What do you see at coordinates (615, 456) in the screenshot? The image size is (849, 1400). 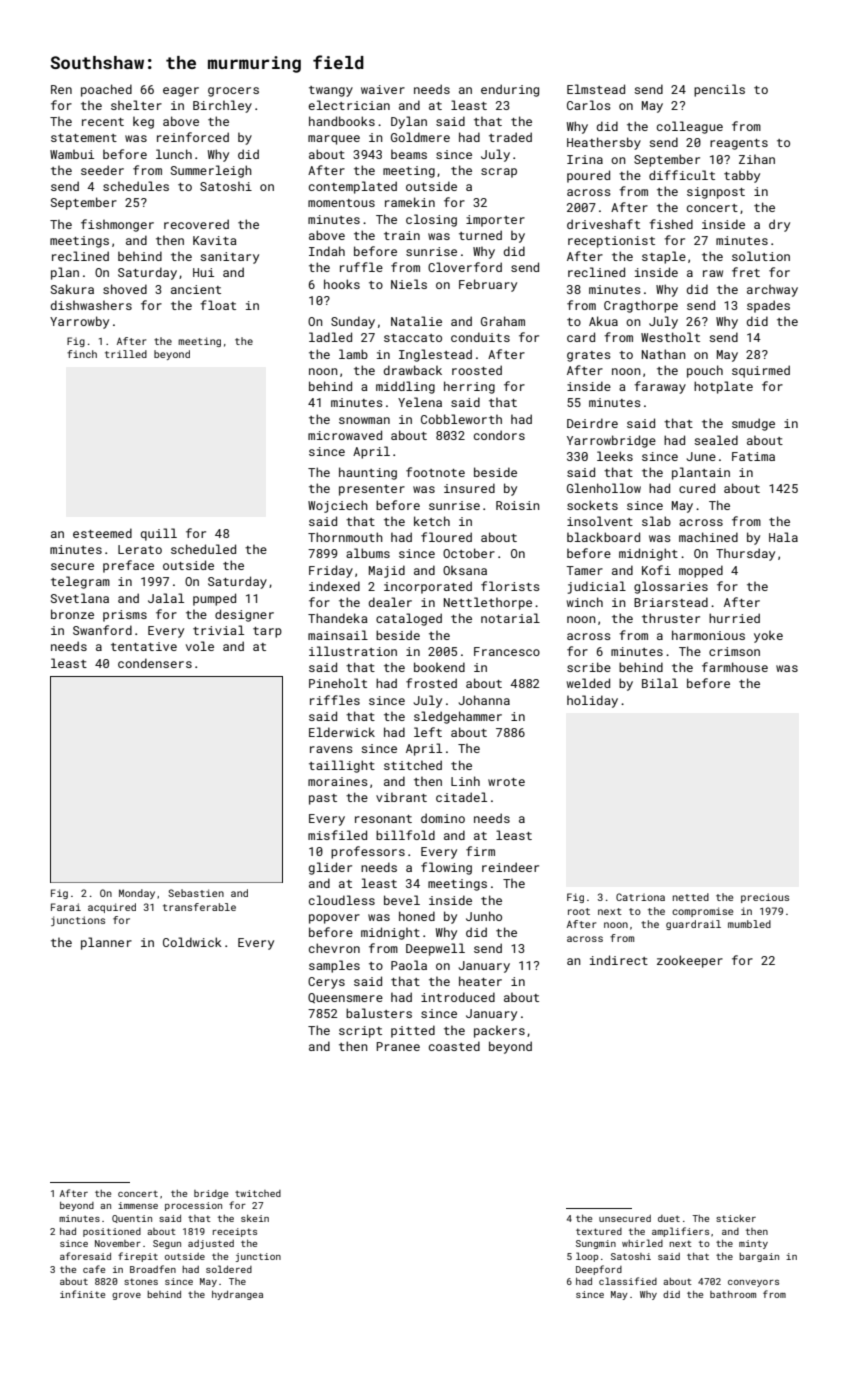 I see `leeks` at bounding box center [615, 456].
